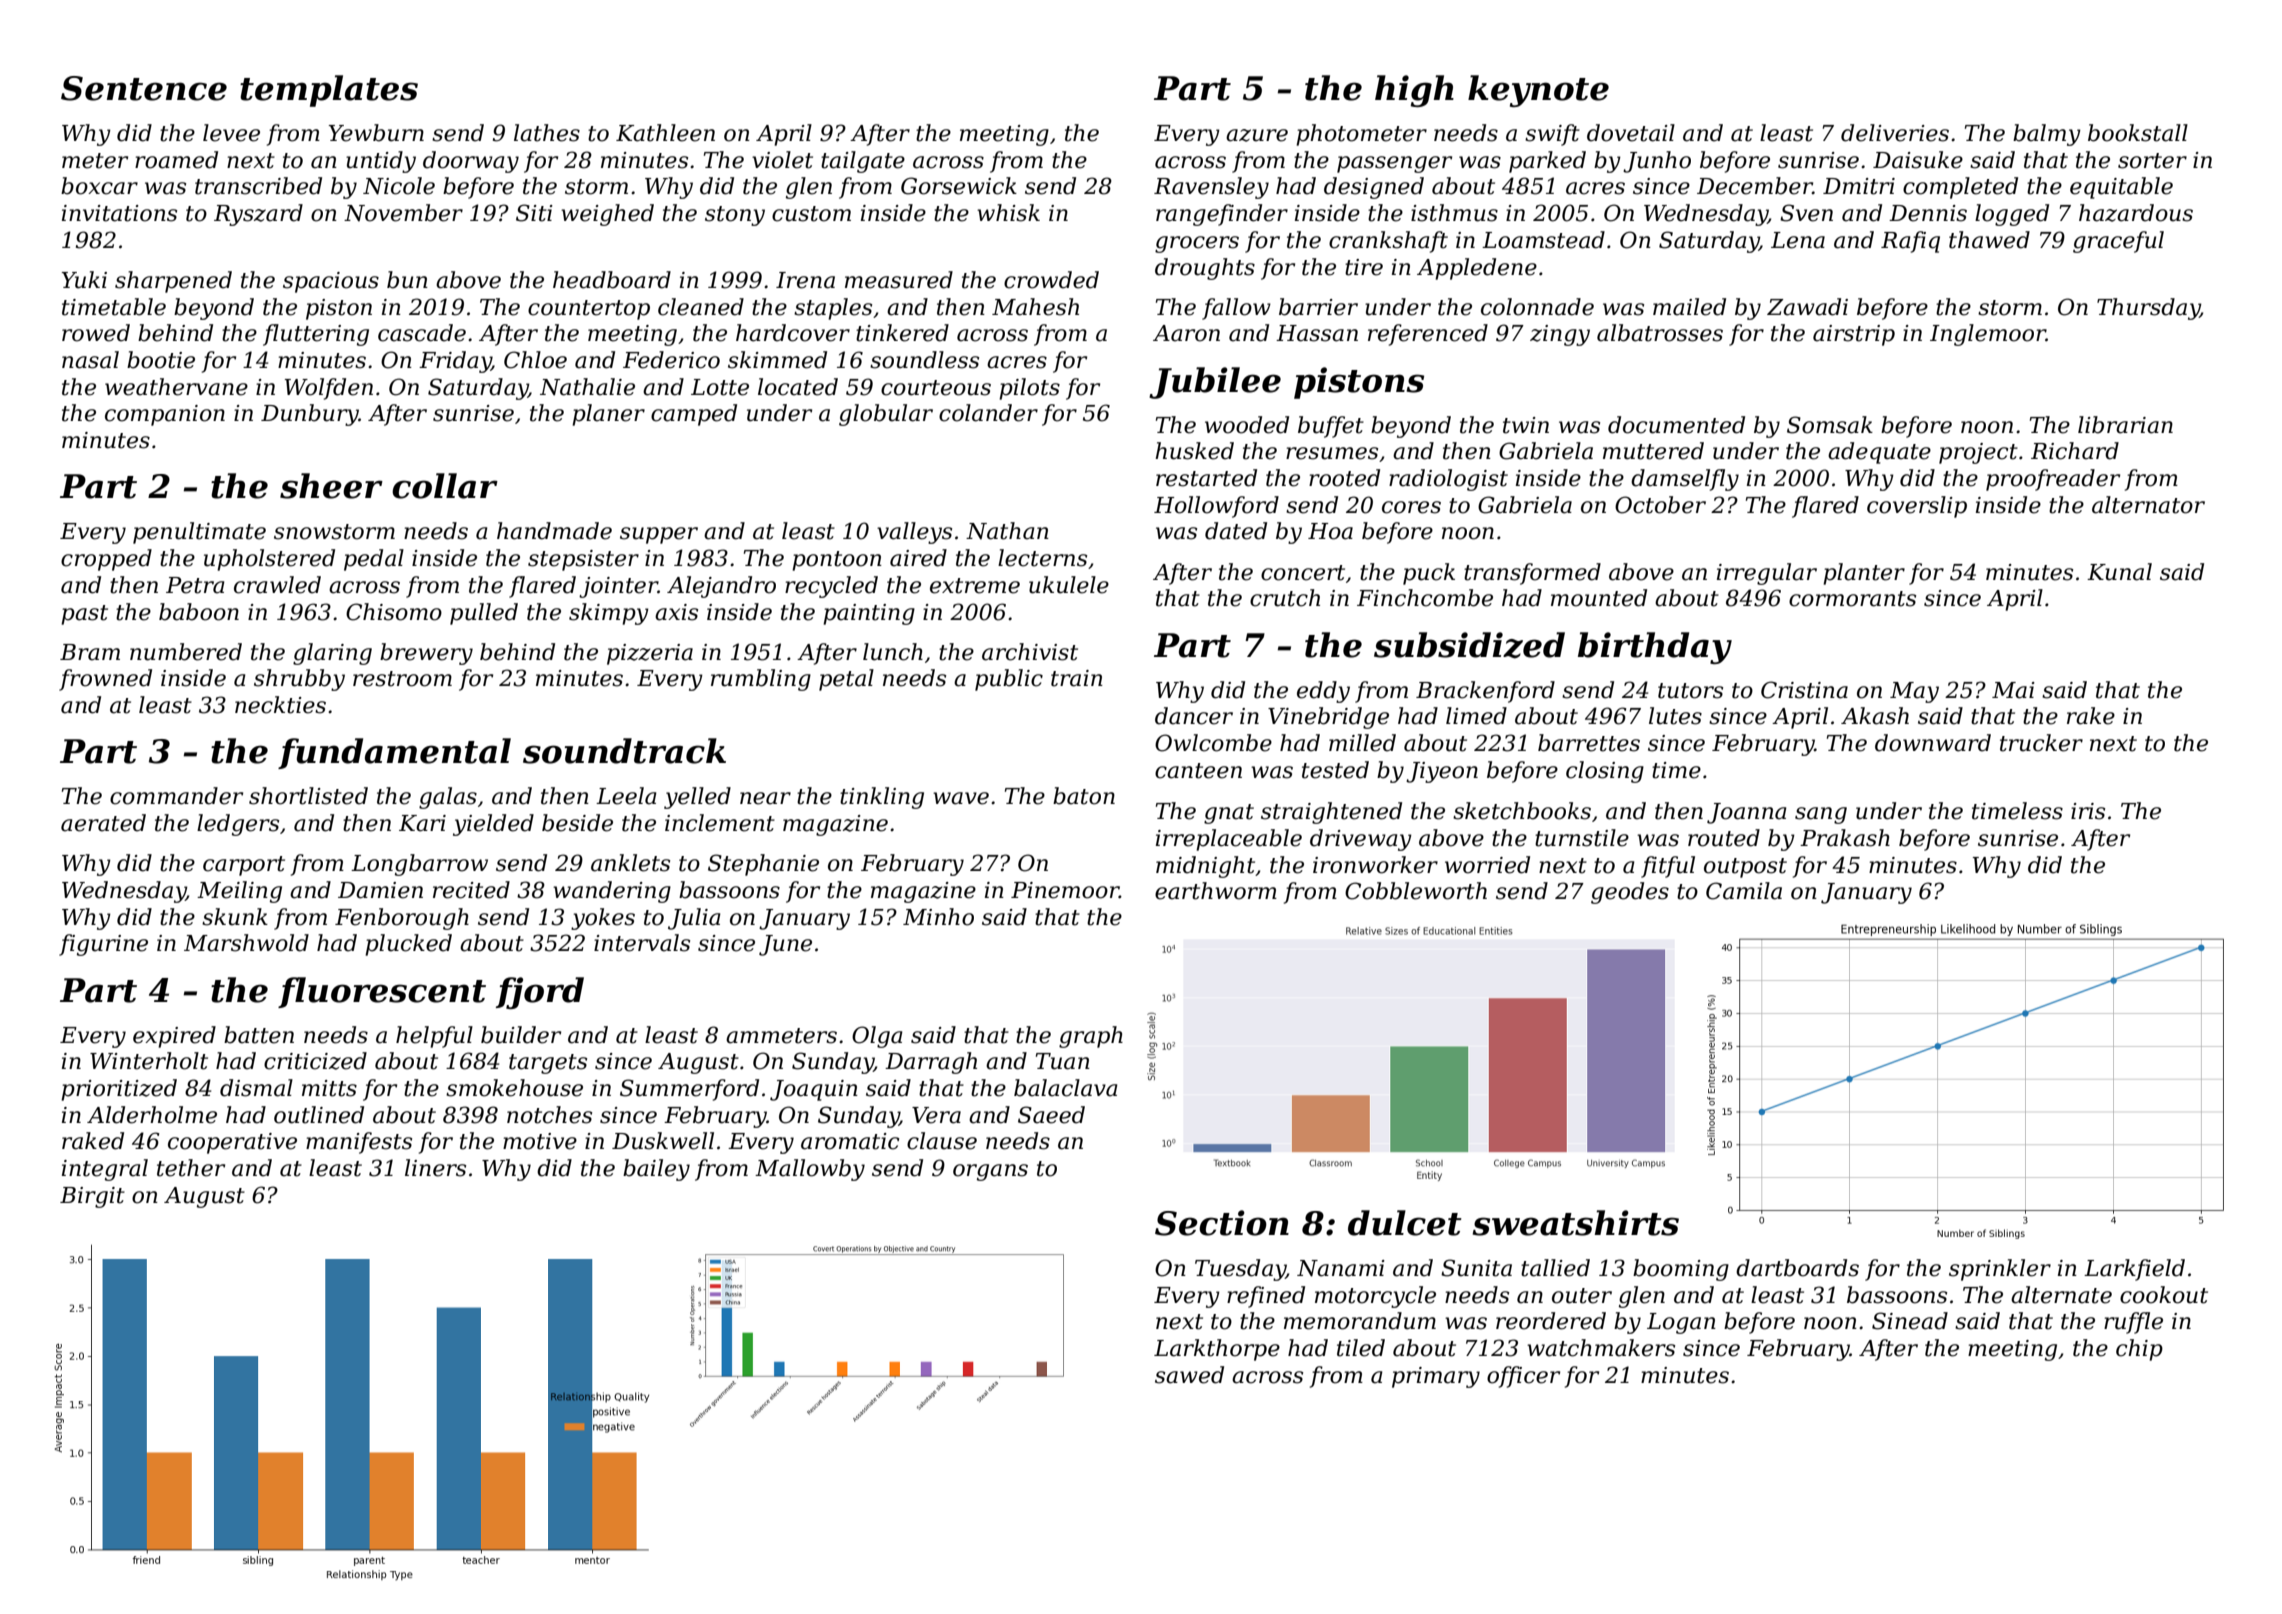 The height and width of the screenshot is (1614, 2282). Describe the element at coordinates (893, 652) in the screenshot. I see `lunch` at that location.
